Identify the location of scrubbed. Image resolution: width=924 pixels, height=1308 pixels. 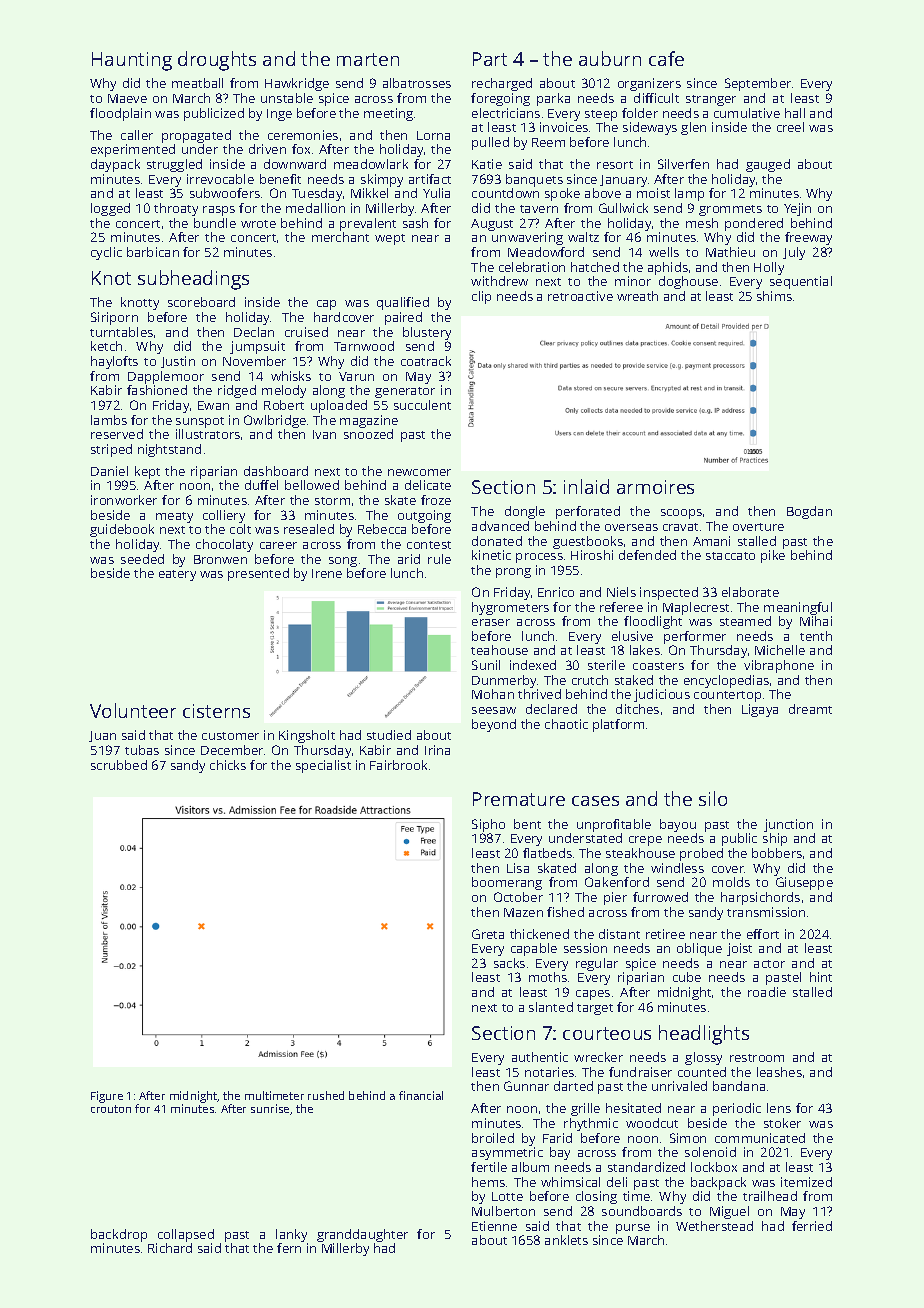
(119, 765).
